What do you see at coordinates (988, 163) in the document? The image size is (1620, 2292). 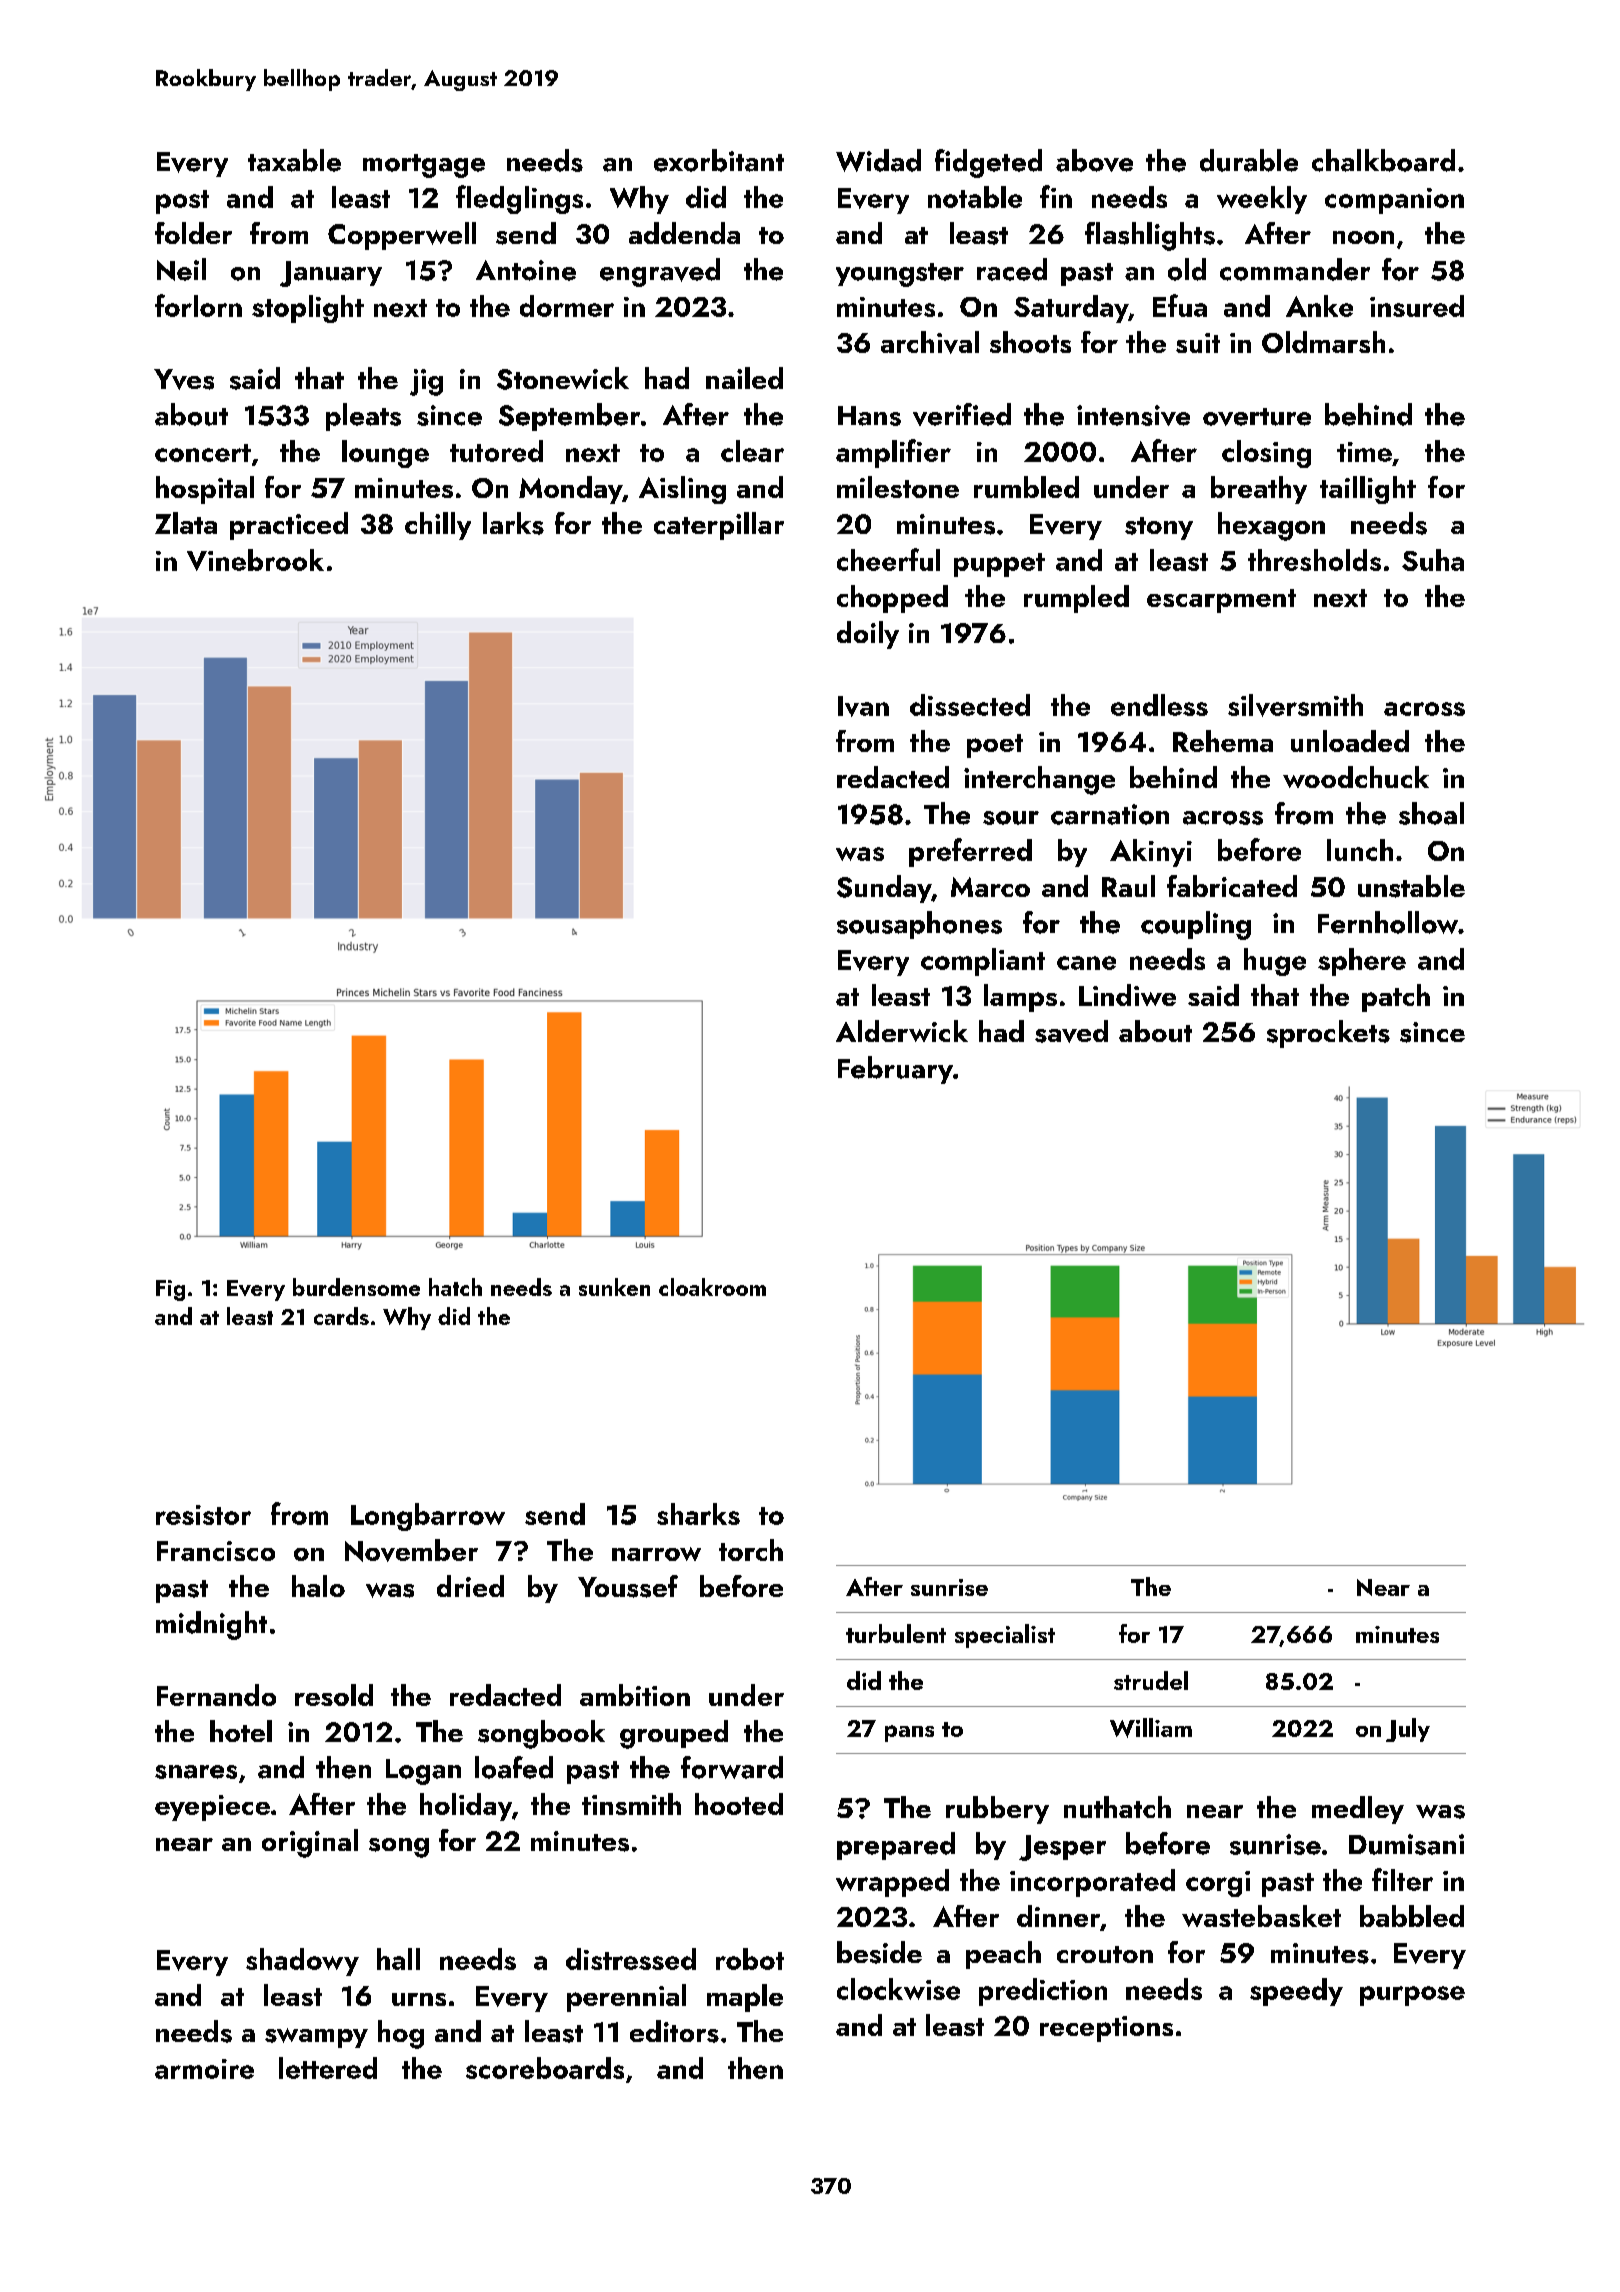 I see `fidgeted` at bounding box center [988, 163].
